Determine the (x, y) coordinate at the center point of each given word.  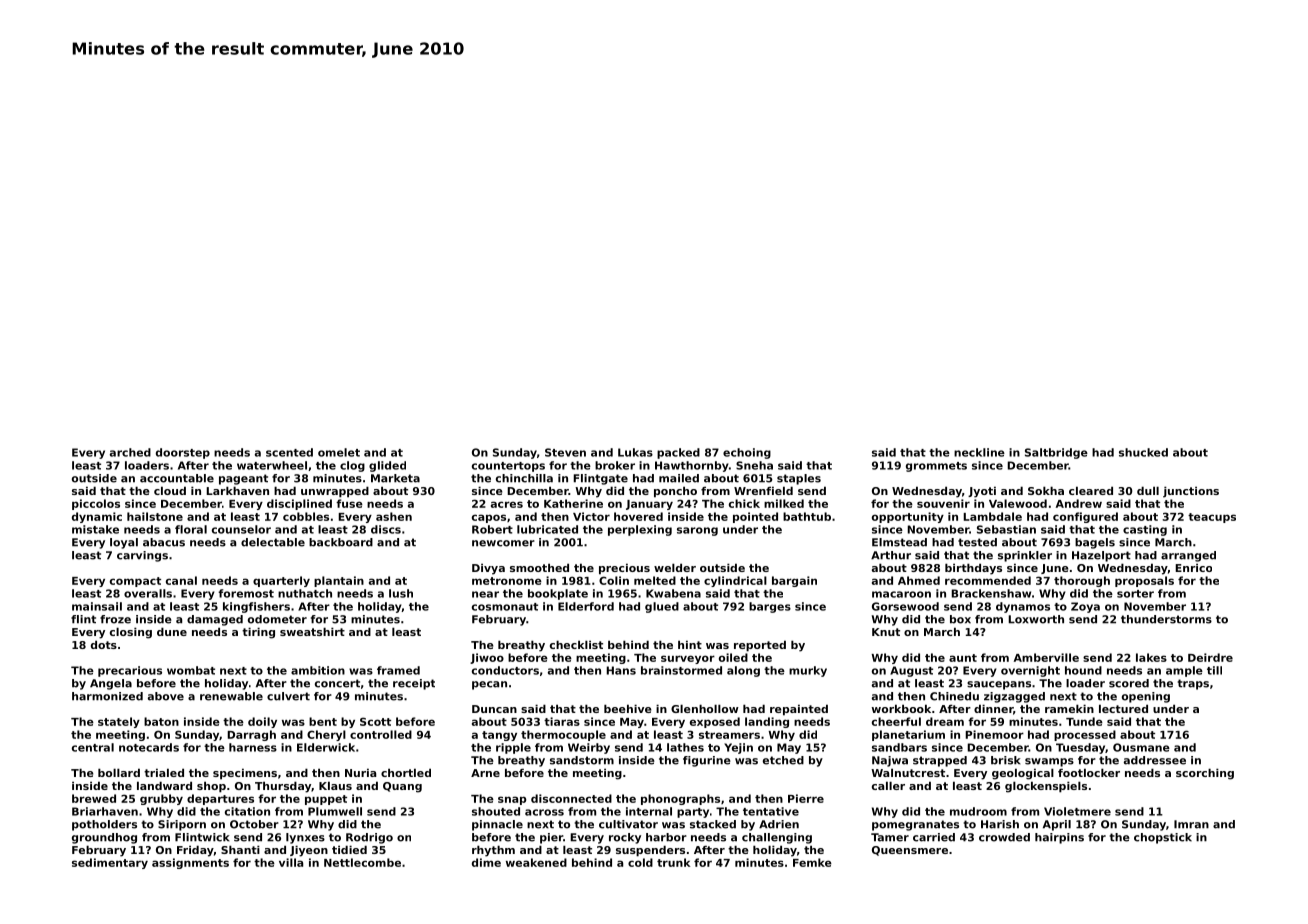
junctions (1191, 492)
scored (1129, 683)
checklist (576, 644)
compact (135, 582)
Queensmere (910, 851)
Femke (812, 862)
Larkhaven (237, 490)
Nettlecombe (362, 862)
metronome (507, 581)
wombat (191, 670)
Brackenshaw (991, 593)
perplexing (640, 530)
